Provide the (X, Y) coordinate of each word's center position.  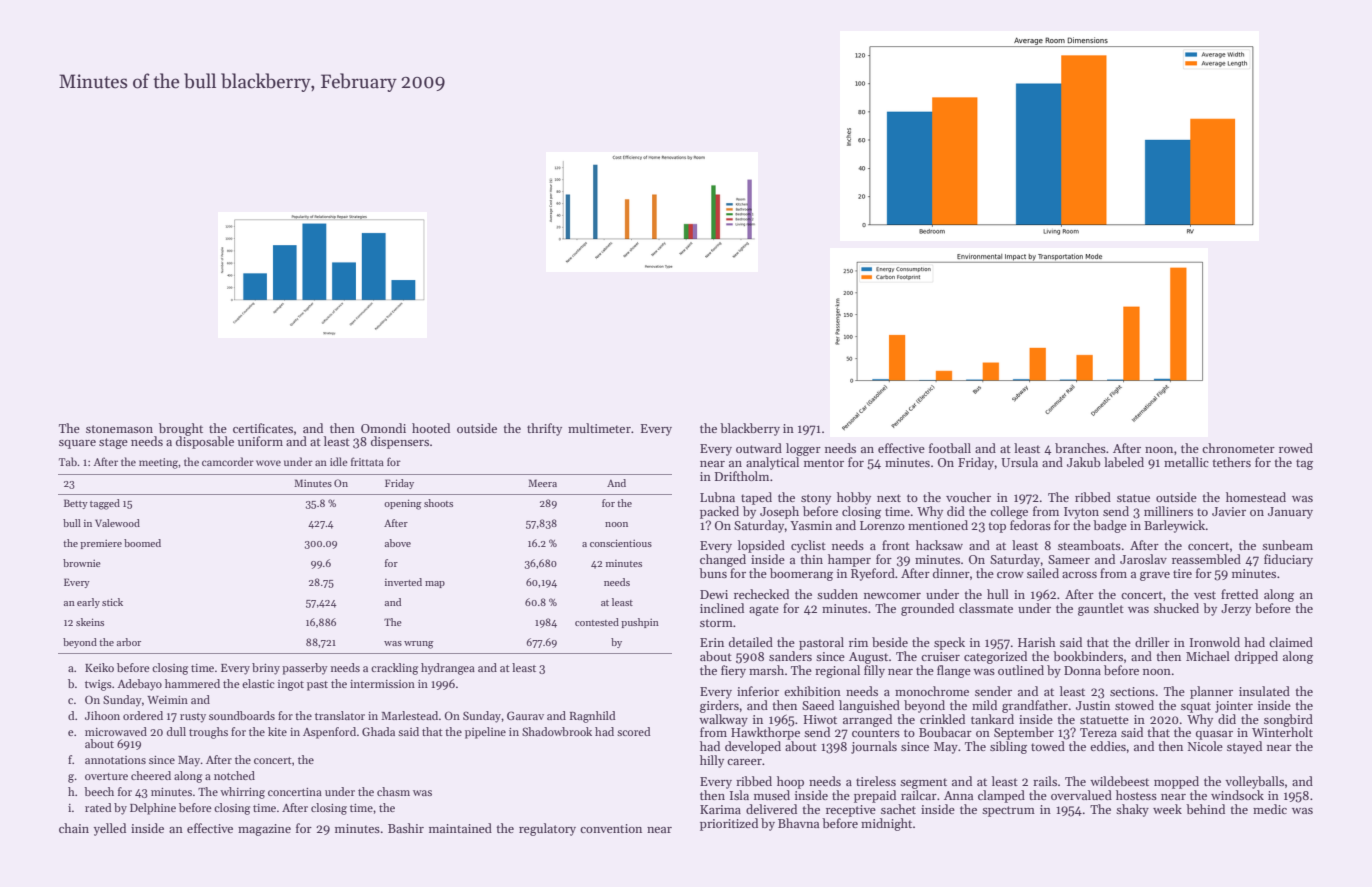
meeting (159, 463)
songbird (1288, 720)
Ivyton (1081, 513)
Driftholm (742, 476)
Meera (542, 483)
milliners (1168, 511)
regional (837, 671)
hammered (192, 683)
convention (611, 828)
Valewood (117, 523)
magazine (264, 830)
